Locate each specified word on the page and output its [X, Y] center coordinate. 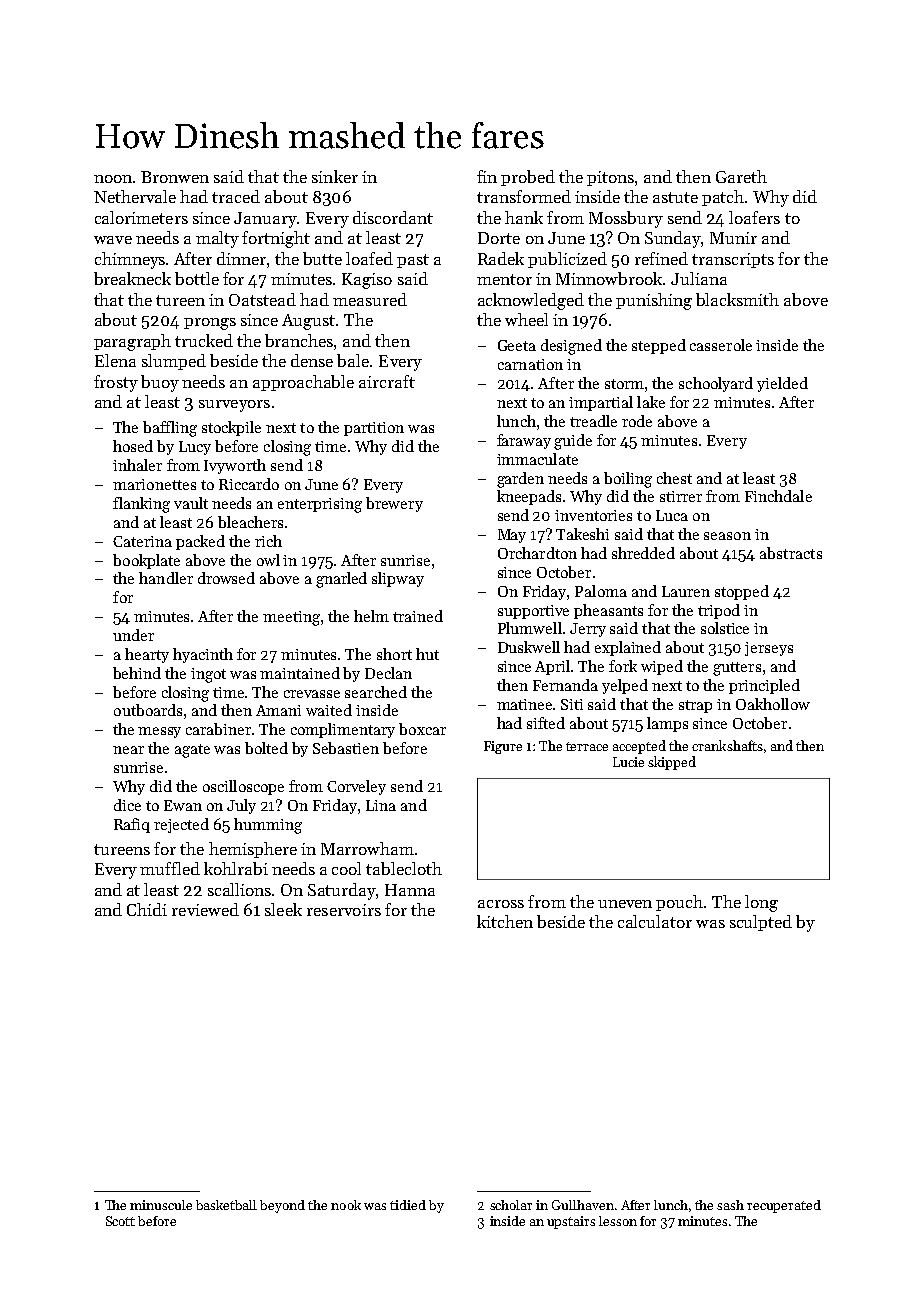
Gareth [741, 176]
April [552, 667]
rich [268, 541]
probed [528, 178]
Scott [120, 1221]
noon [113, 179]
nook [346, 1205]
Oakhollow [773, 704]
